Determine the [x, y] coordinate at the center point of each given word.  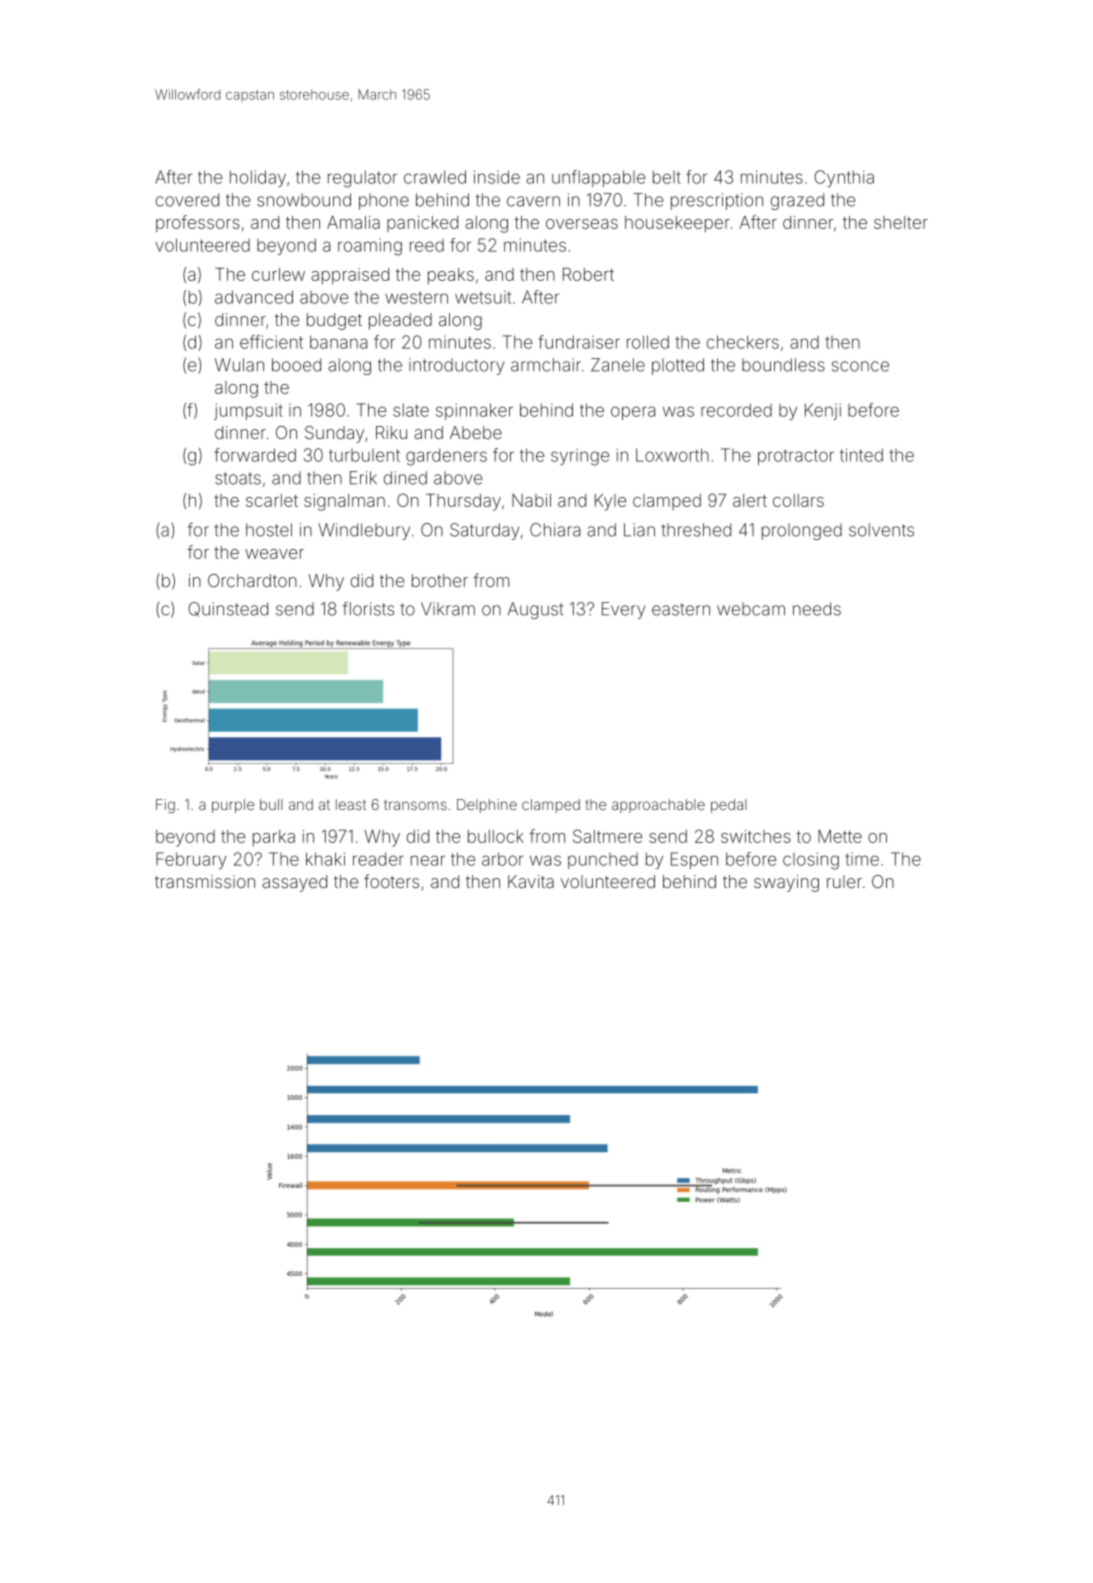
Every [623, 610]
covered [187, 200]
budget [334, 321]
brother [440, 580]
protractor [796, 457]
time [862, 859]
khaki [325, 859]
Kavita [531, 881]
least [351, 804]
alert [750, 500]
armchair [546, 365]
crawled [435, 177]
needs [817, 609]
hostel [269, 530]
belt [667, 177]
